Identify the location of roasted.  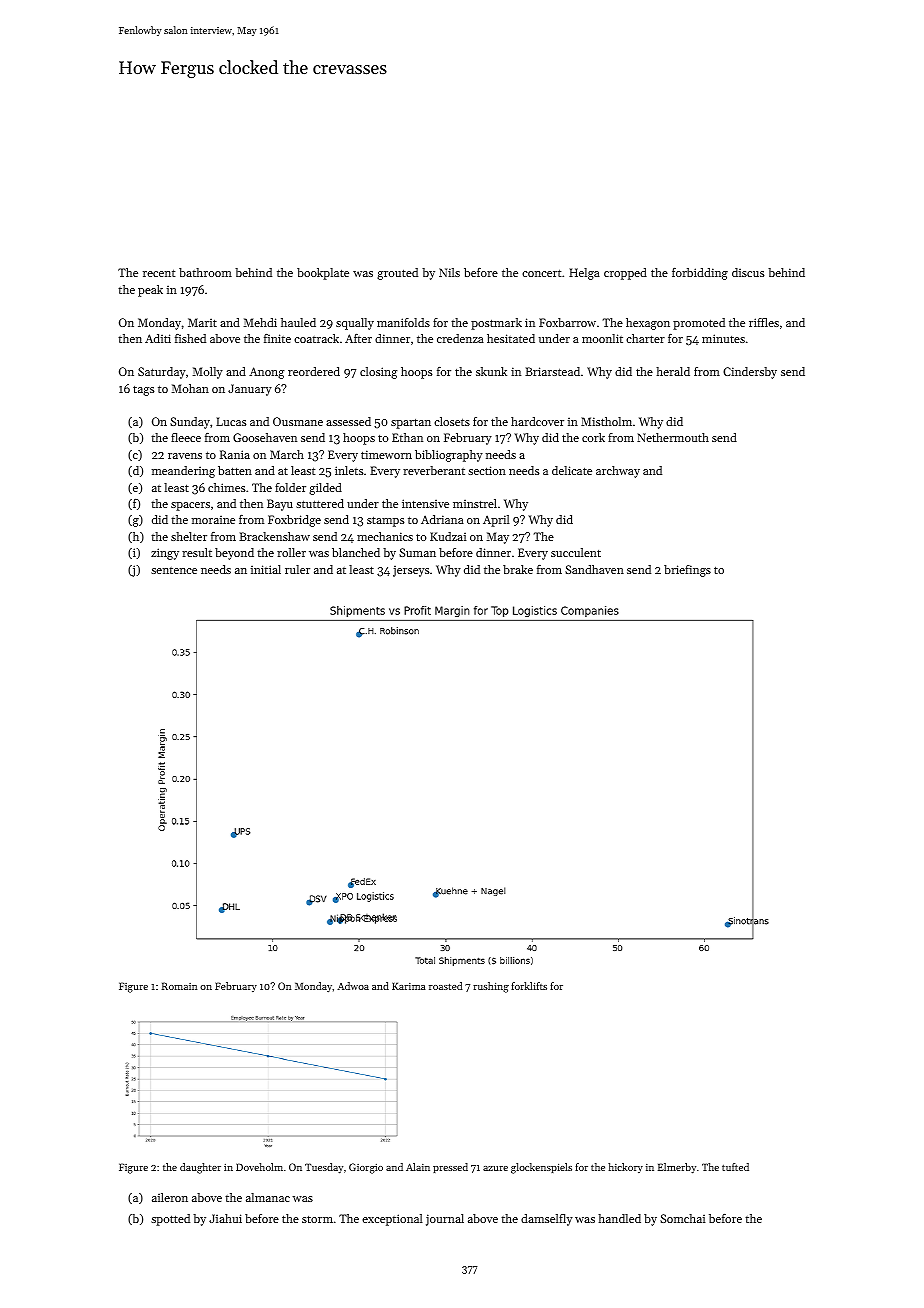
(445, 986).
